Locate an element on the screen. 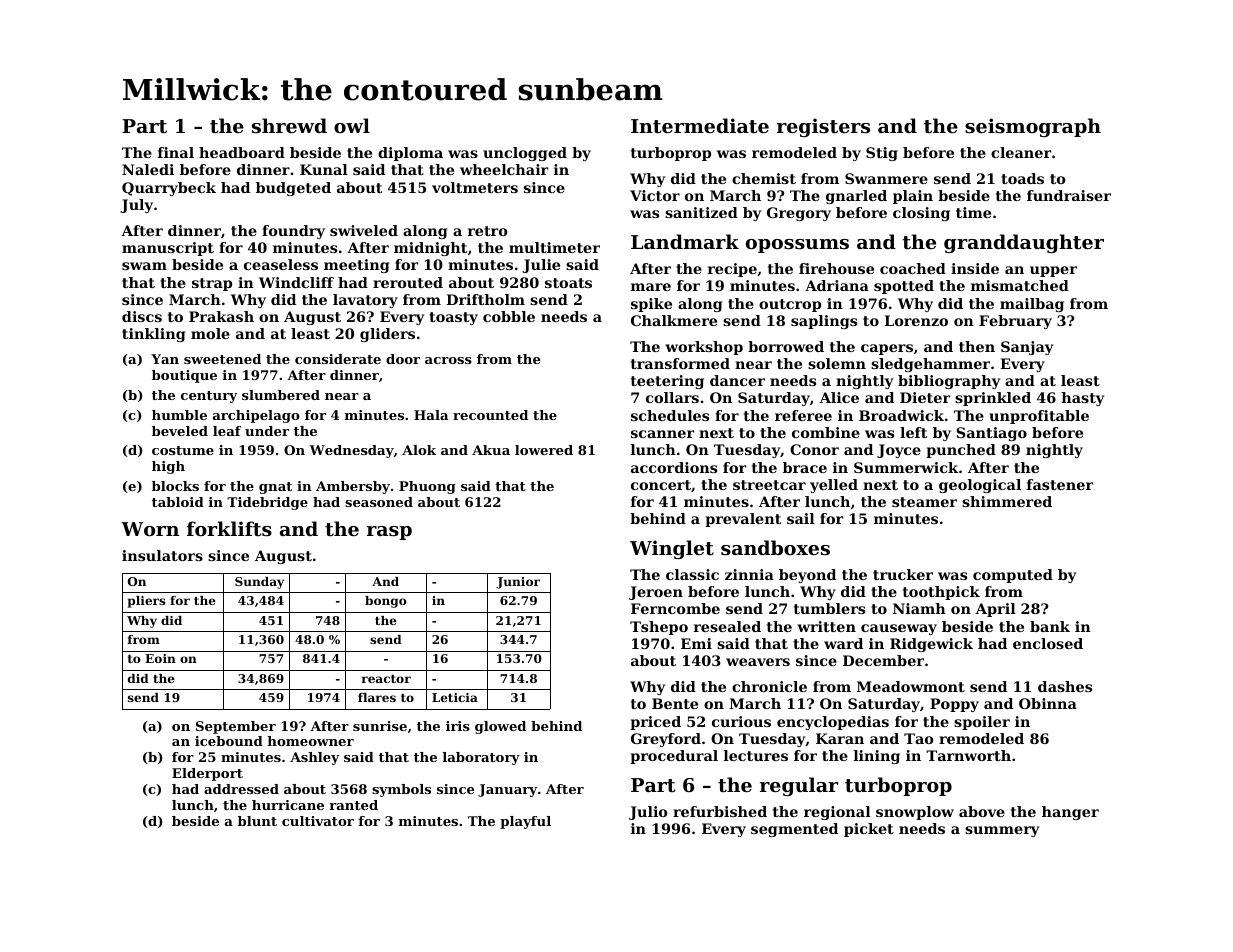  shrewd is located at coordinates (289, 125).
